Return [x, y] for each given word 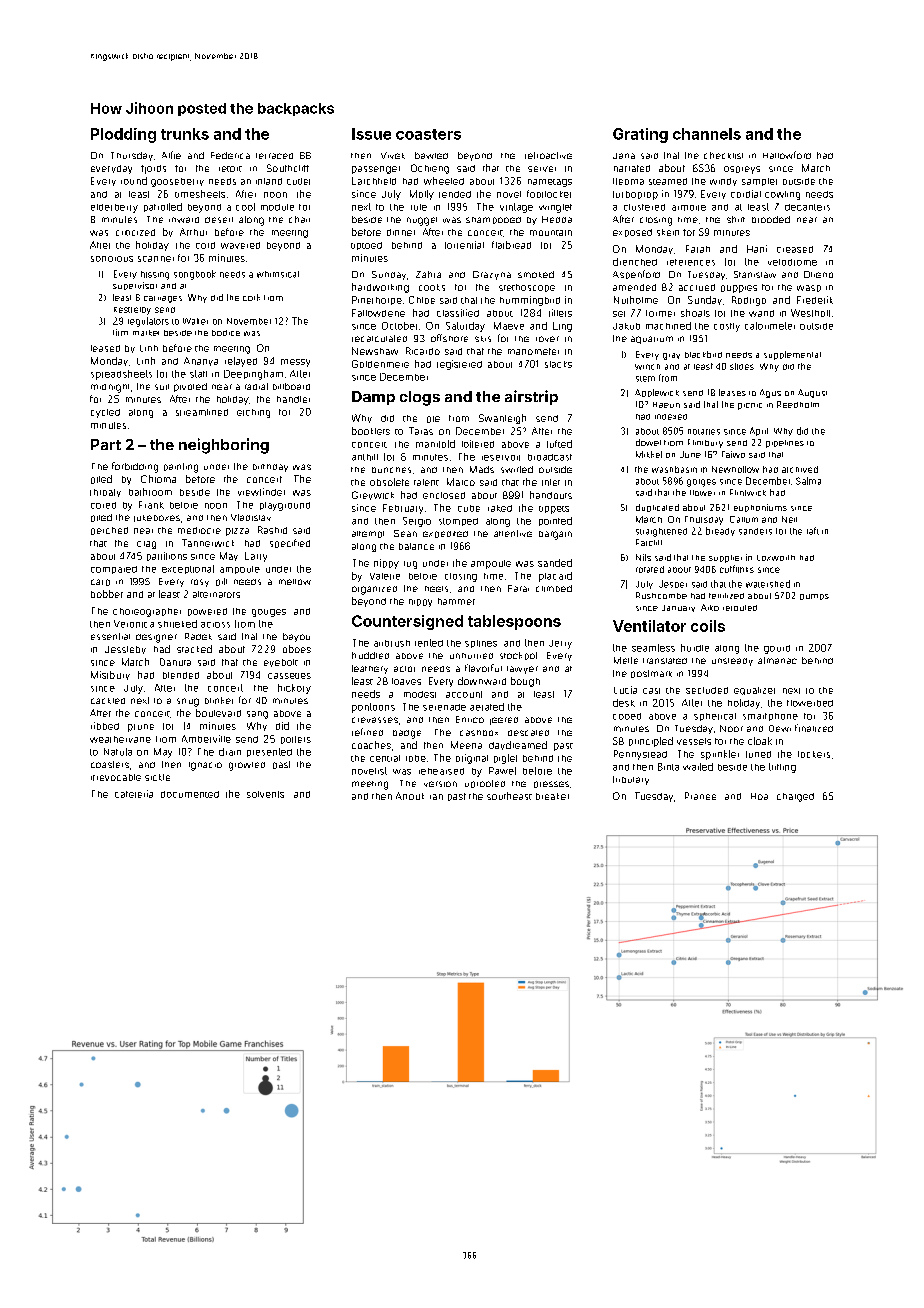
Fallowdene [378, 313]
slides [742, 366]
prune [141, 728]
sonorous [112, 259]
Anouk [410, 796]
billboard [291, 386]
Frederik [815, 300]
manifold [435, 444]
